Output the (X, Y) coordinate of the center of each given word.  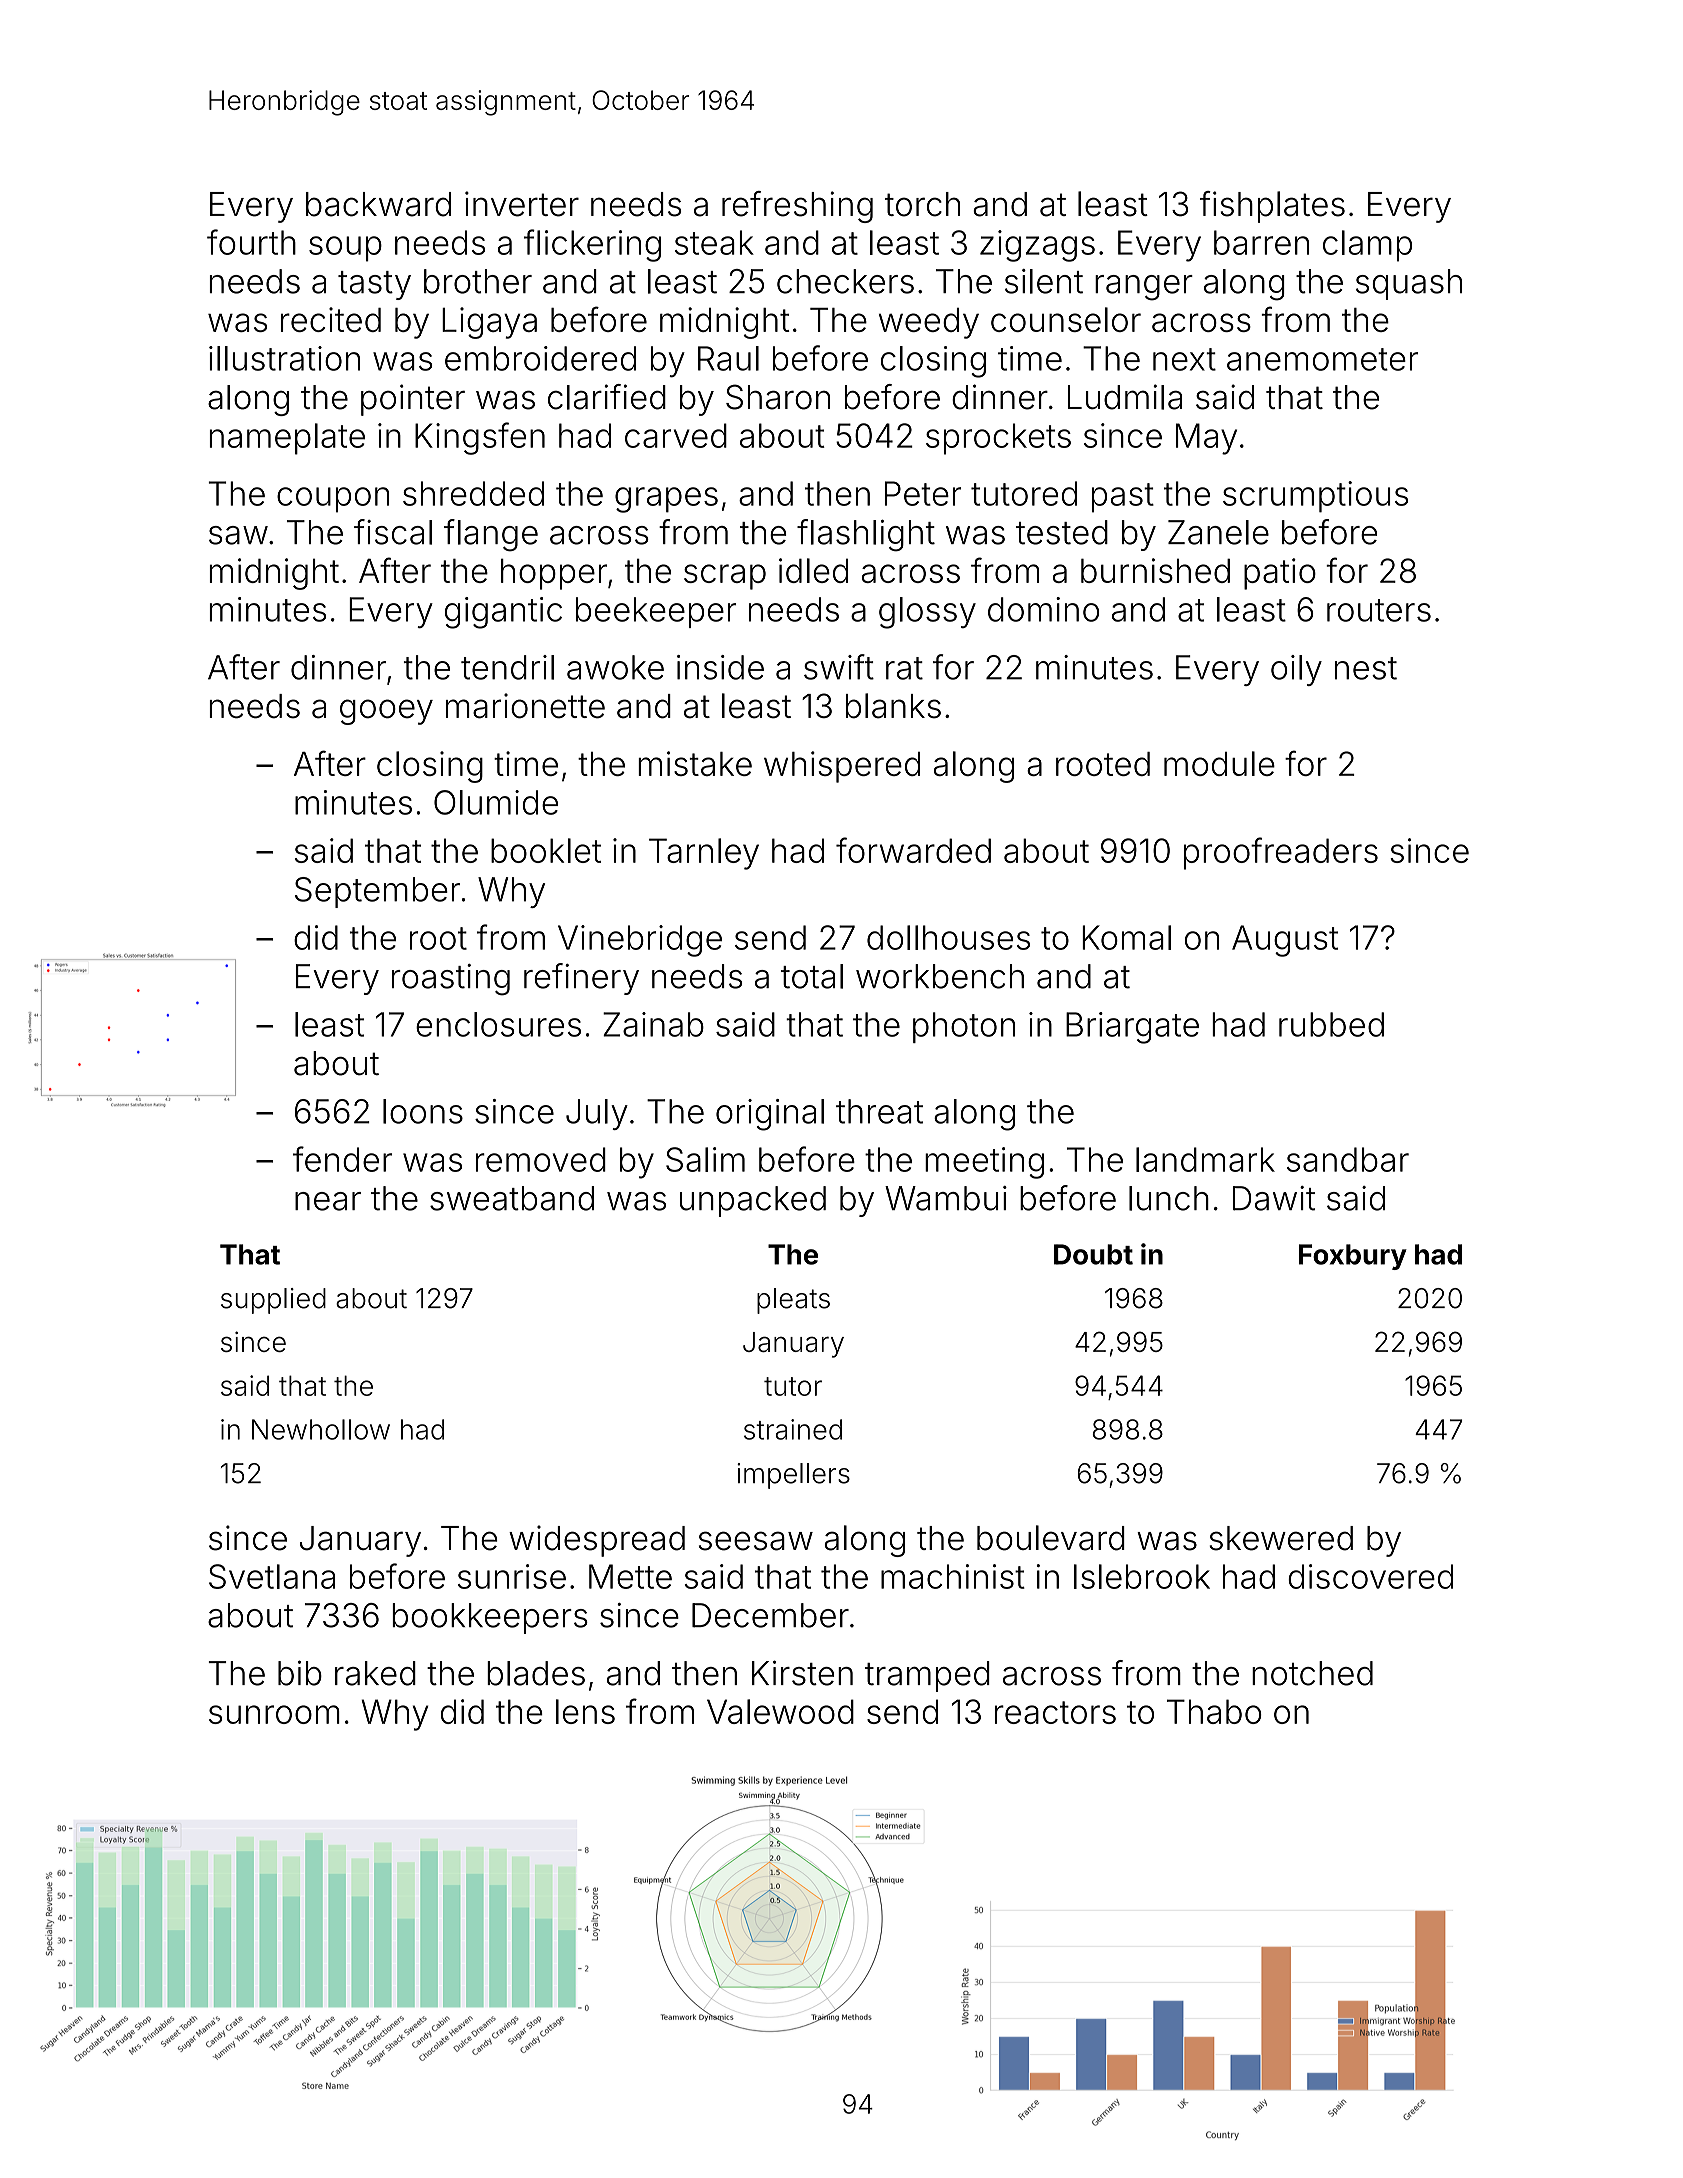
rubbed (1331, 1024)
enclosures (498, 1024)
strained (793, 1429)
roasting (451, 980)
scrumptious (1315, 497)
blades (536, 1673)
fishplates (1272, 207)
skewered (1281, 1538)
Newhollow (321, 1429)
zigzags (1037, 246)
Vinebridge (640, 941)
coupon (333, 500)
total (812, 976)
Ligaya (489, 323)
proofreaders (1281, 853)
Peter (923, 493)
